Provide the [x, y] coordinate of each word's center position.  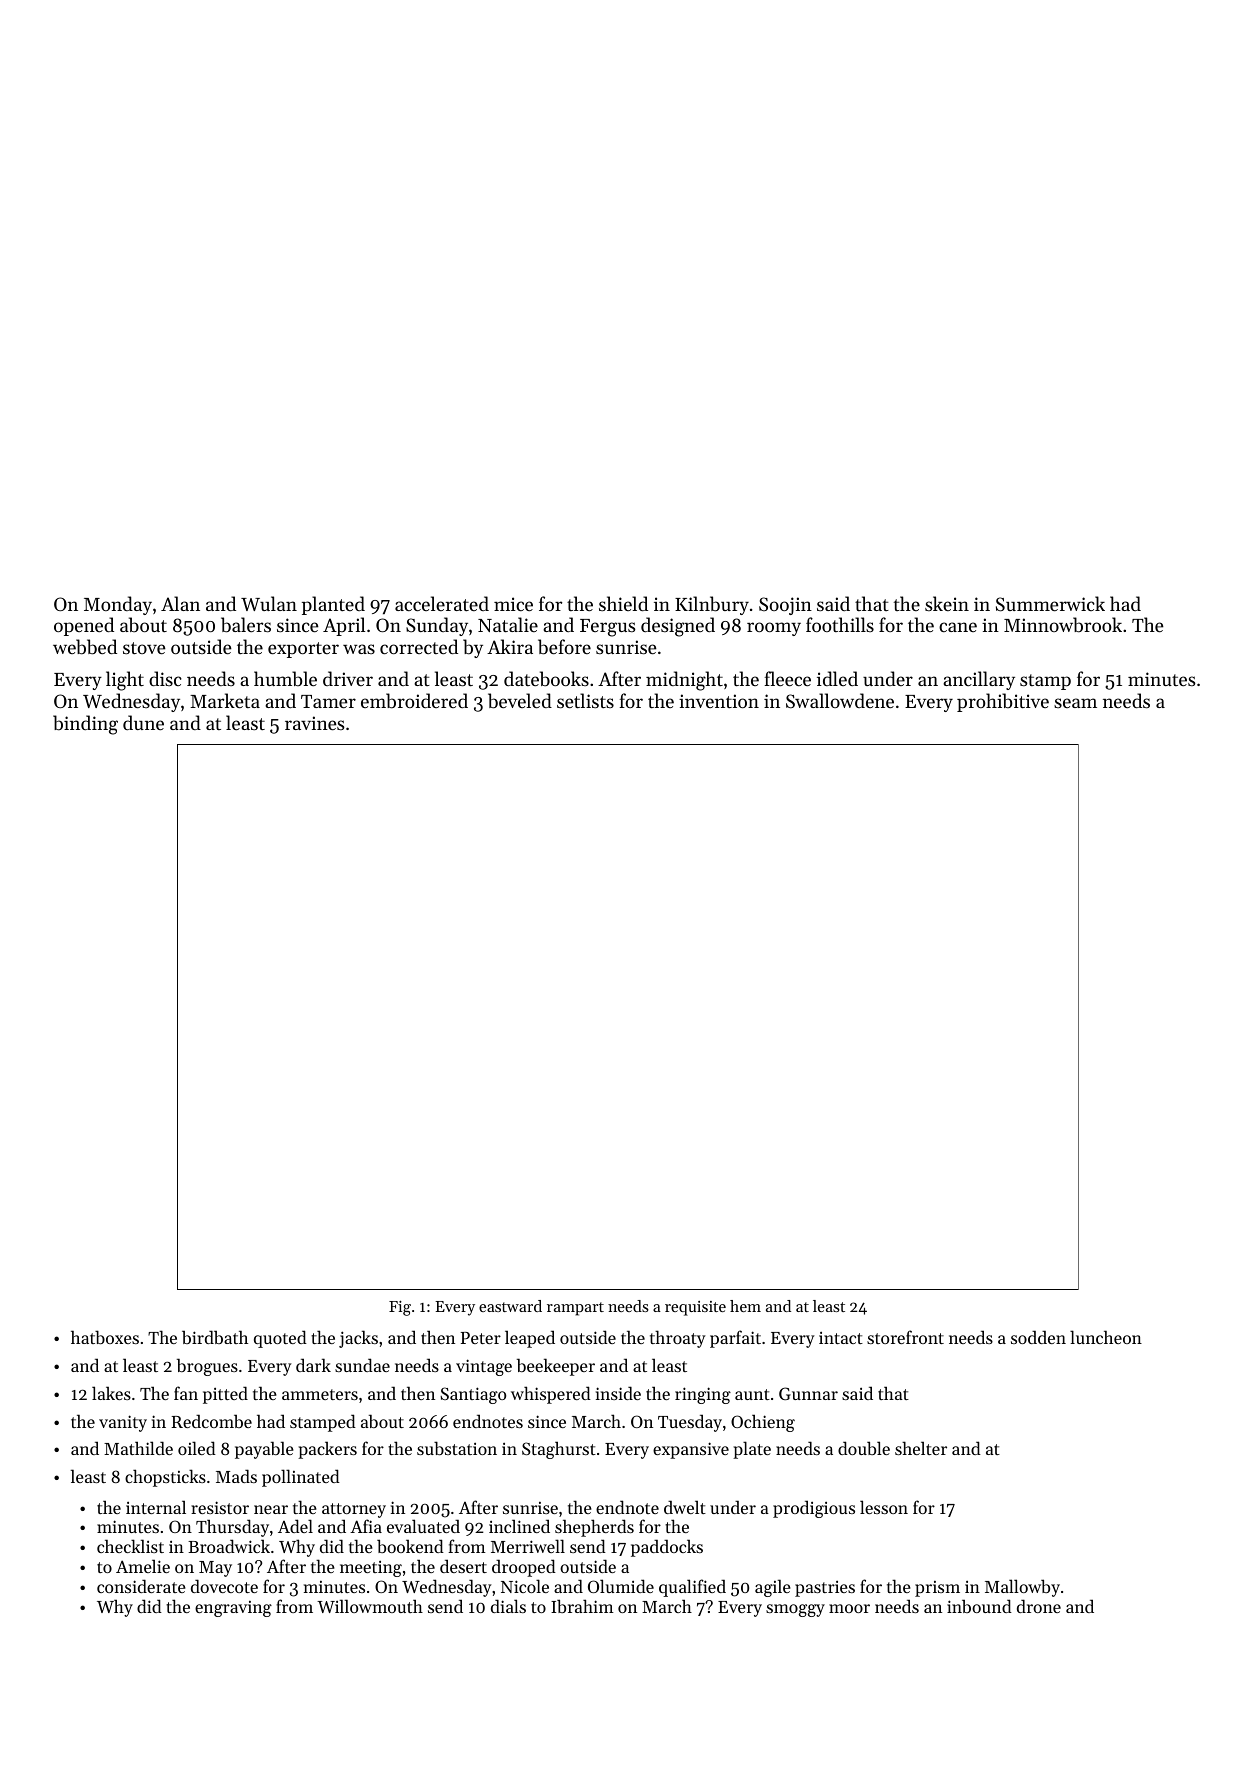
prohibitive [1003, 702]
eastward [510, 1306]
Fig [400, 1308]
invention [719, 701]
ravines [315, 723]
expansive [691, 1450]
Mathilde [138, 1448]
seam [1075, 703]
